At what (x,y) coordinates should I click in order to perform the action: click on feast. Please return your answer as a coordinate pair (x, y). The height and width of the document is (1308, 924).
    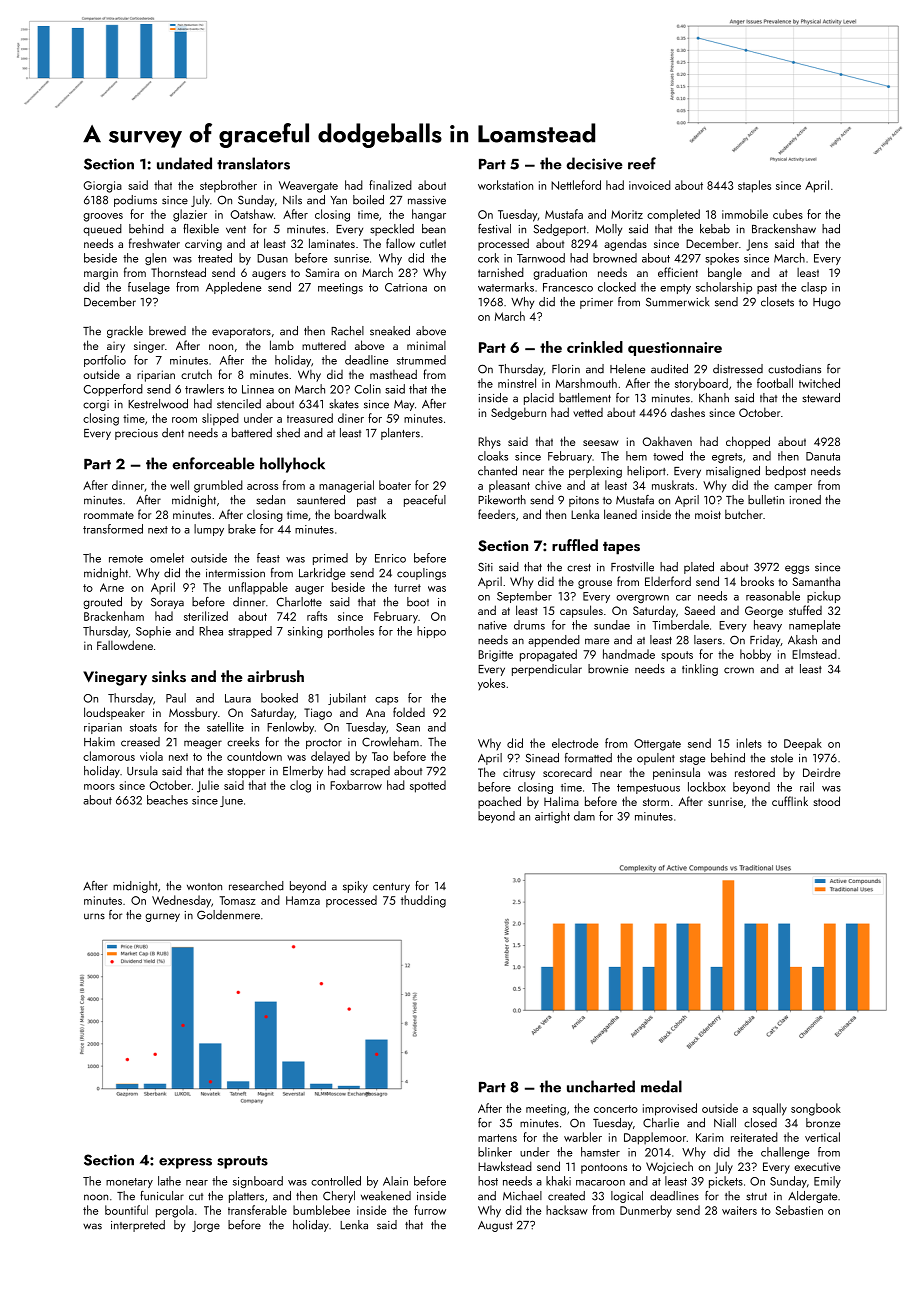
    Looking at the image, I should click on (268, 558).
